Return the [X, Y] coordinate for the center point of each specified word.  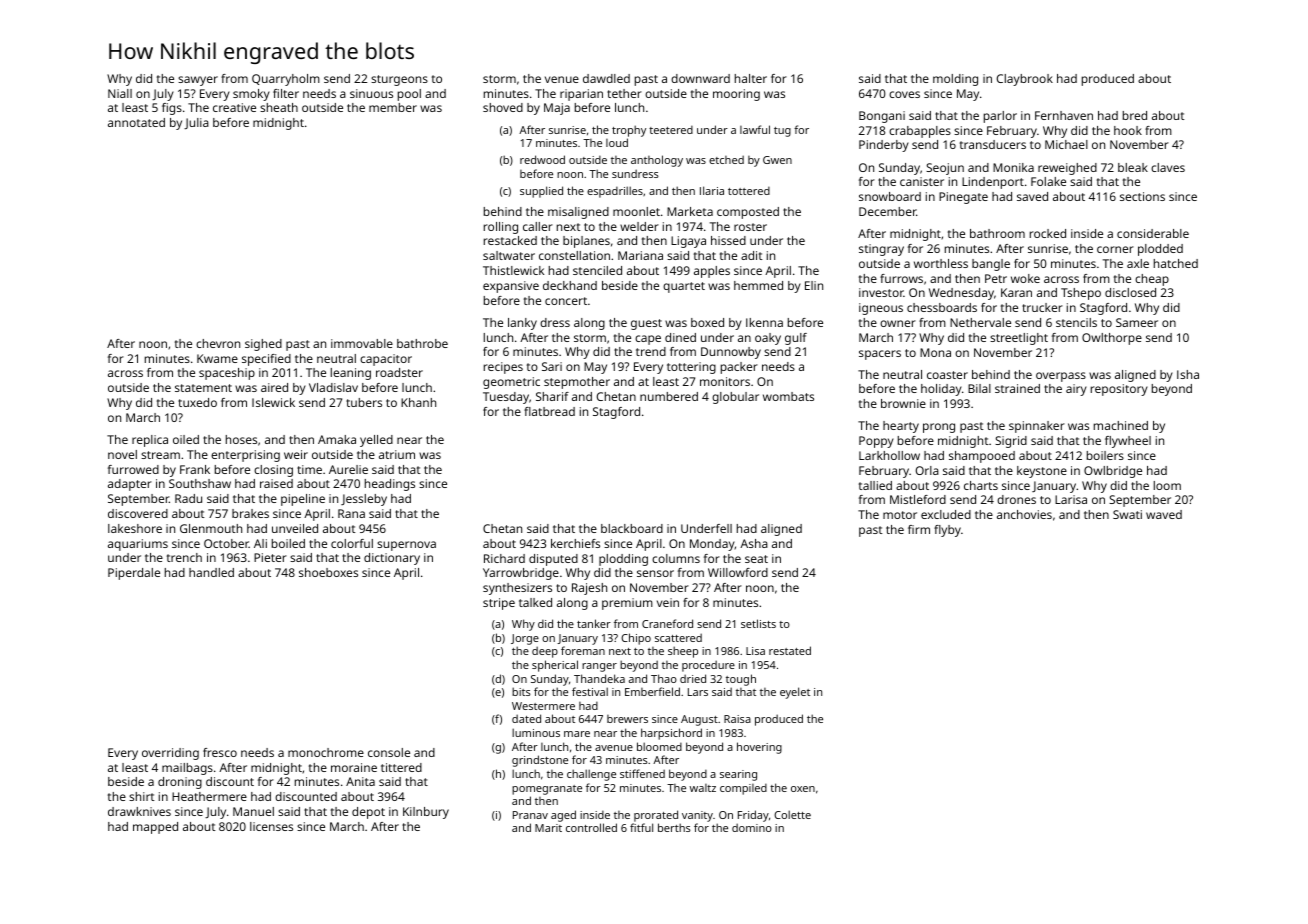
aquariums [138, 545]
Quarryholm [286, 80]
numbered [669, 396]
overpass [1061, 377]
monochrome [326, 752]
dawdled [606, 78]
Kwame [217, 358]
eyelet [795, 693]
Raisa [737, 719]
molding [955, 80]
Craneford [667, 623]
